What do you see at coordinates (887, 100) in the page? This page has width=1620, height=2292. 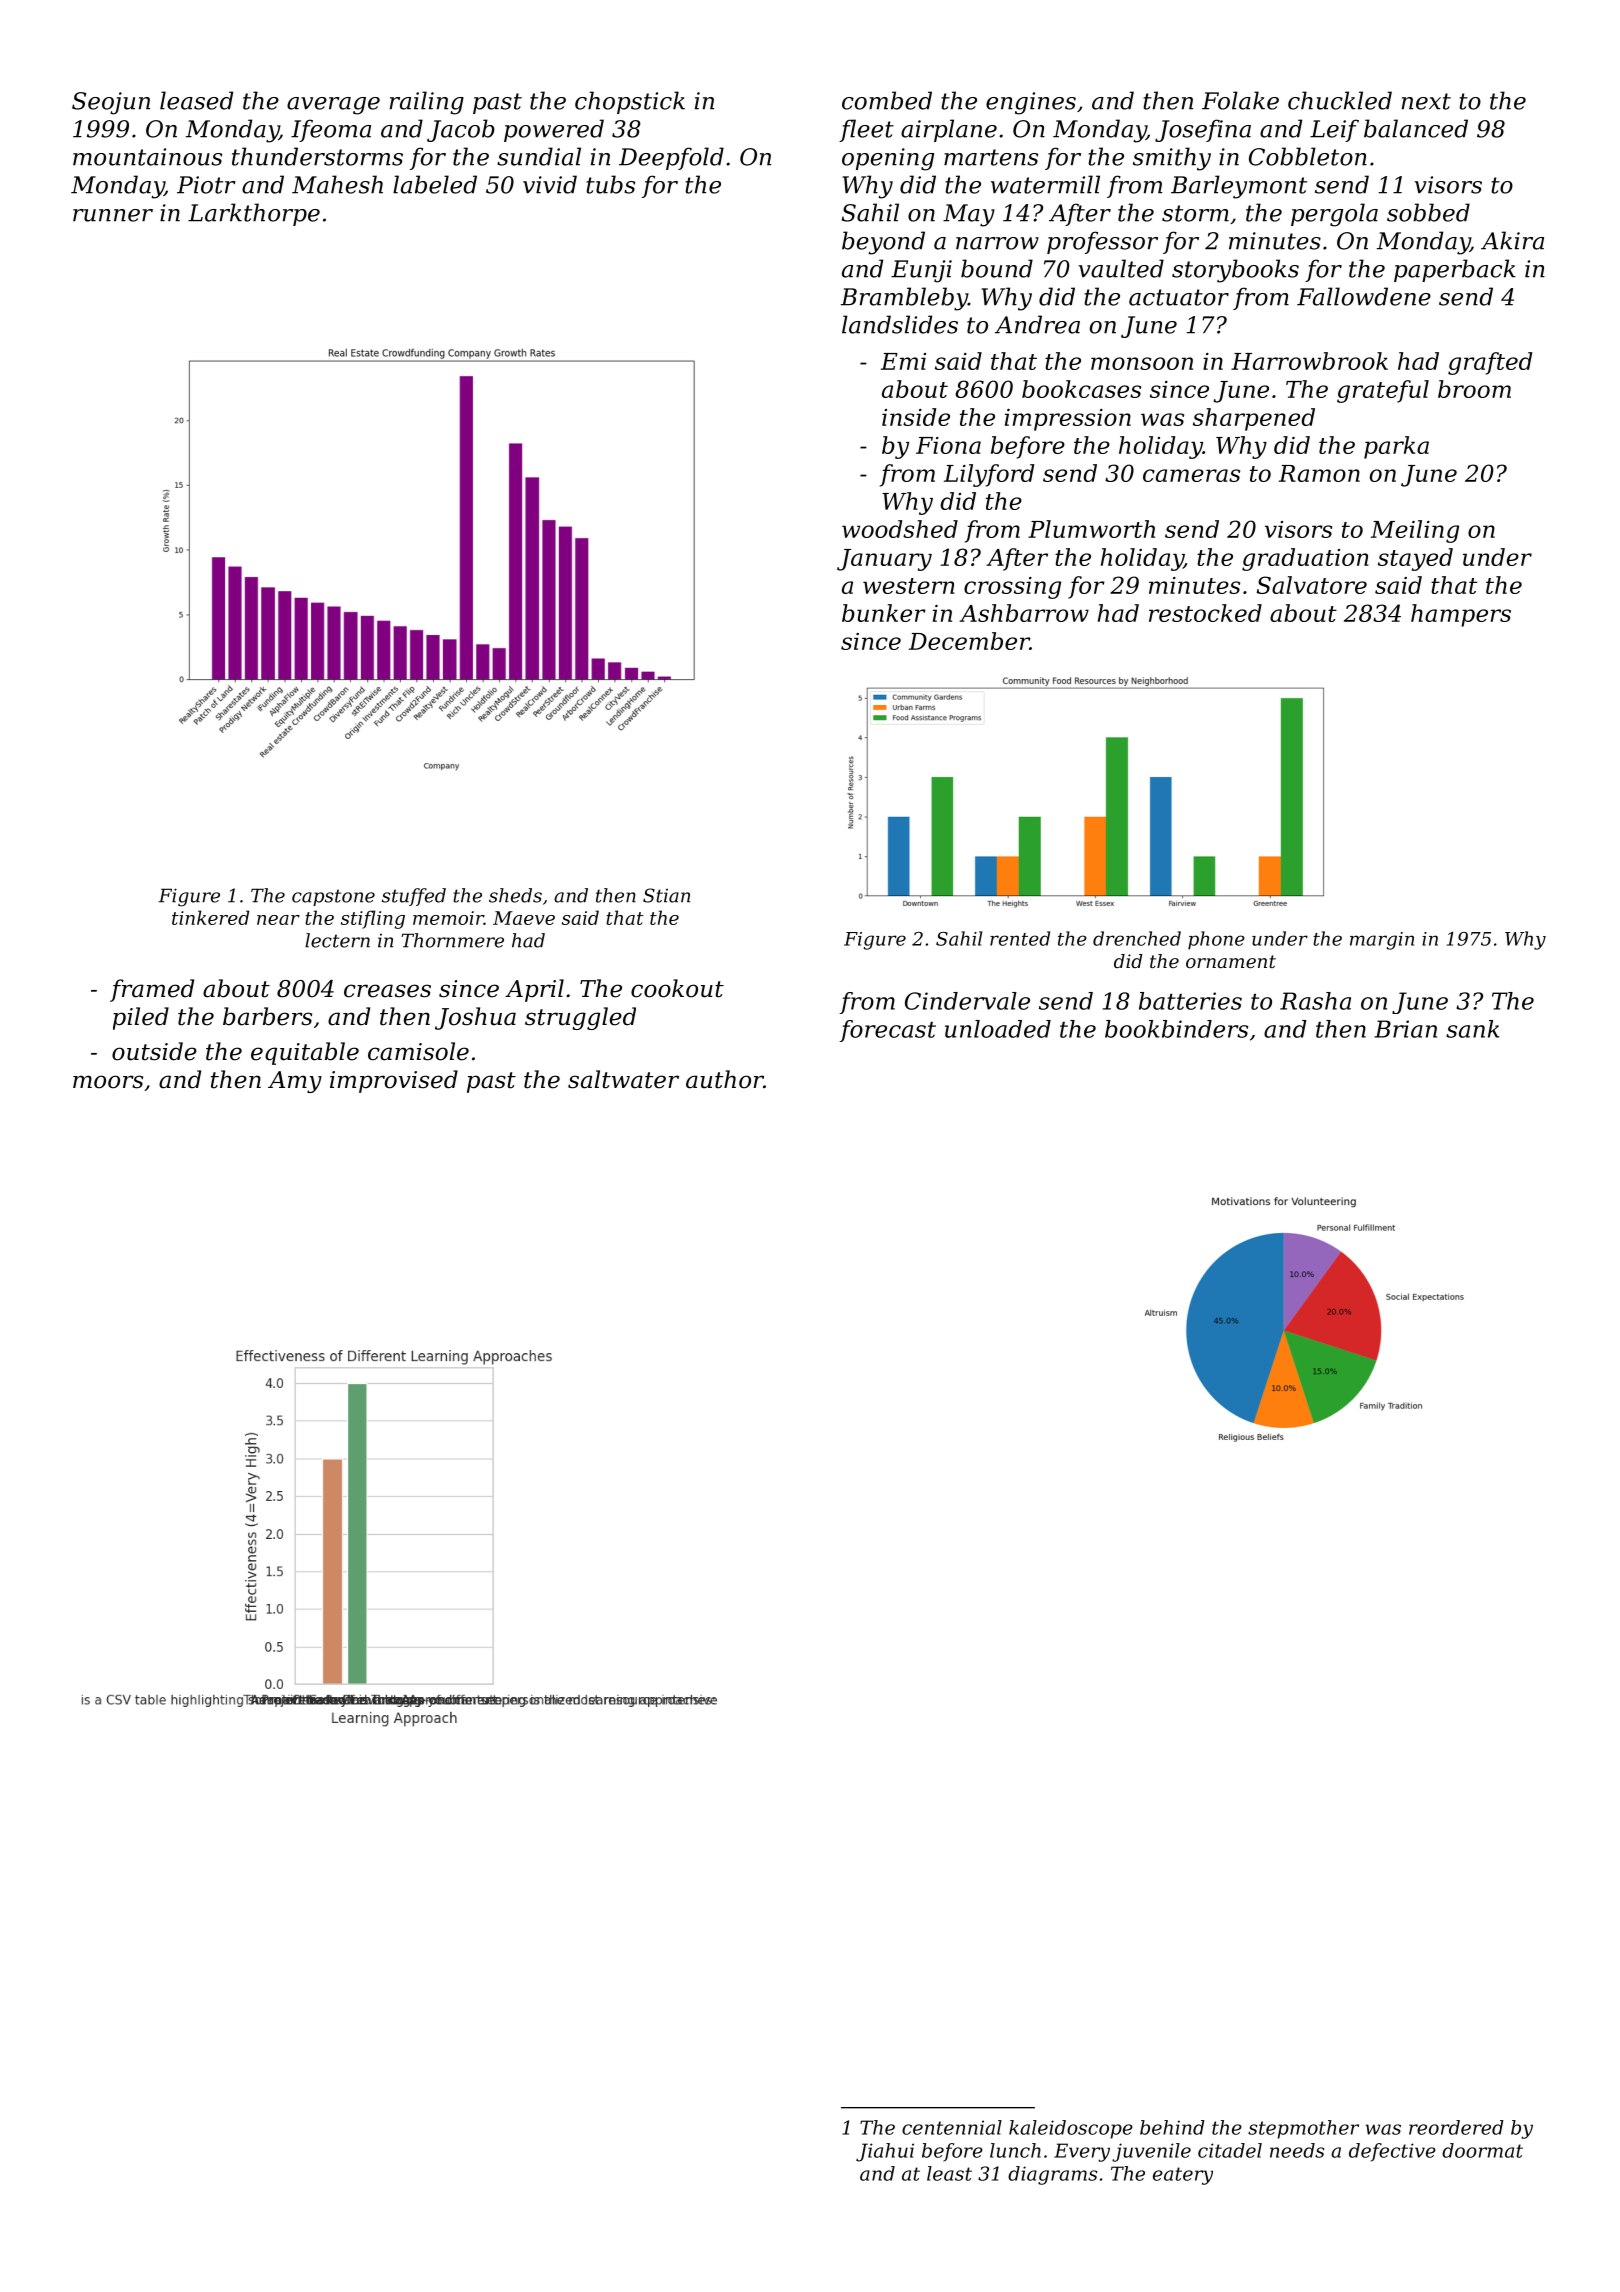 I see `combed` at bounding box center [887, 100].
